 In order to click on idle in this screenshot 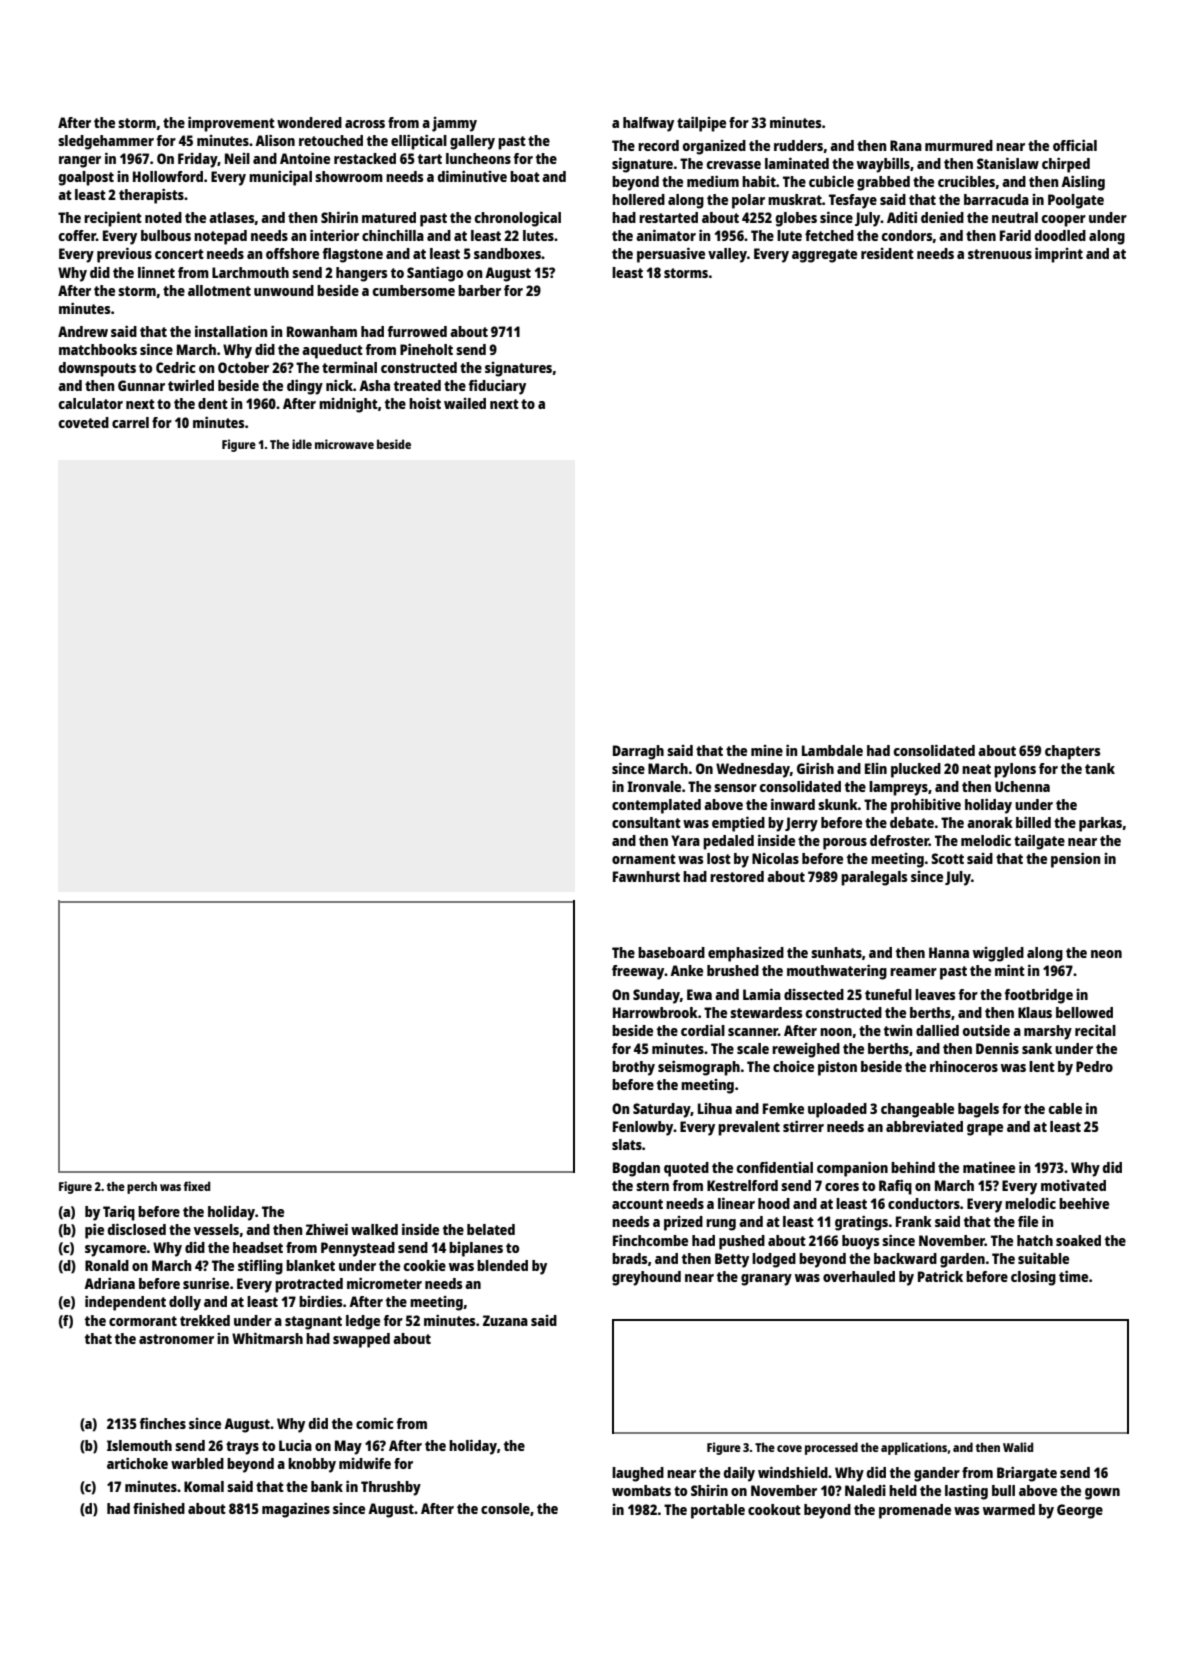, I will do `click(302, 444)`.
